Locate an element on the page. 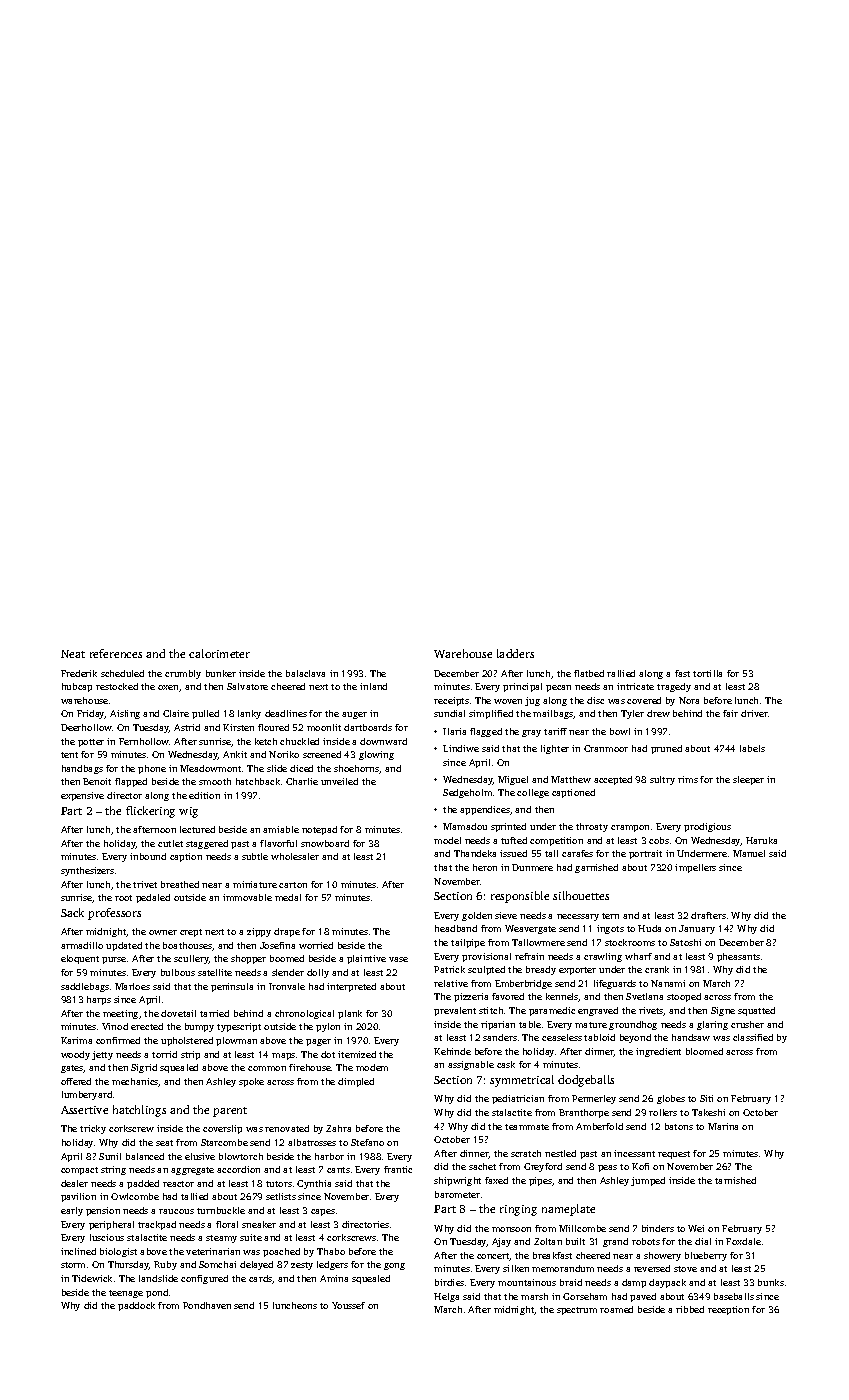  flagged is located at coordinates (486, 732).
